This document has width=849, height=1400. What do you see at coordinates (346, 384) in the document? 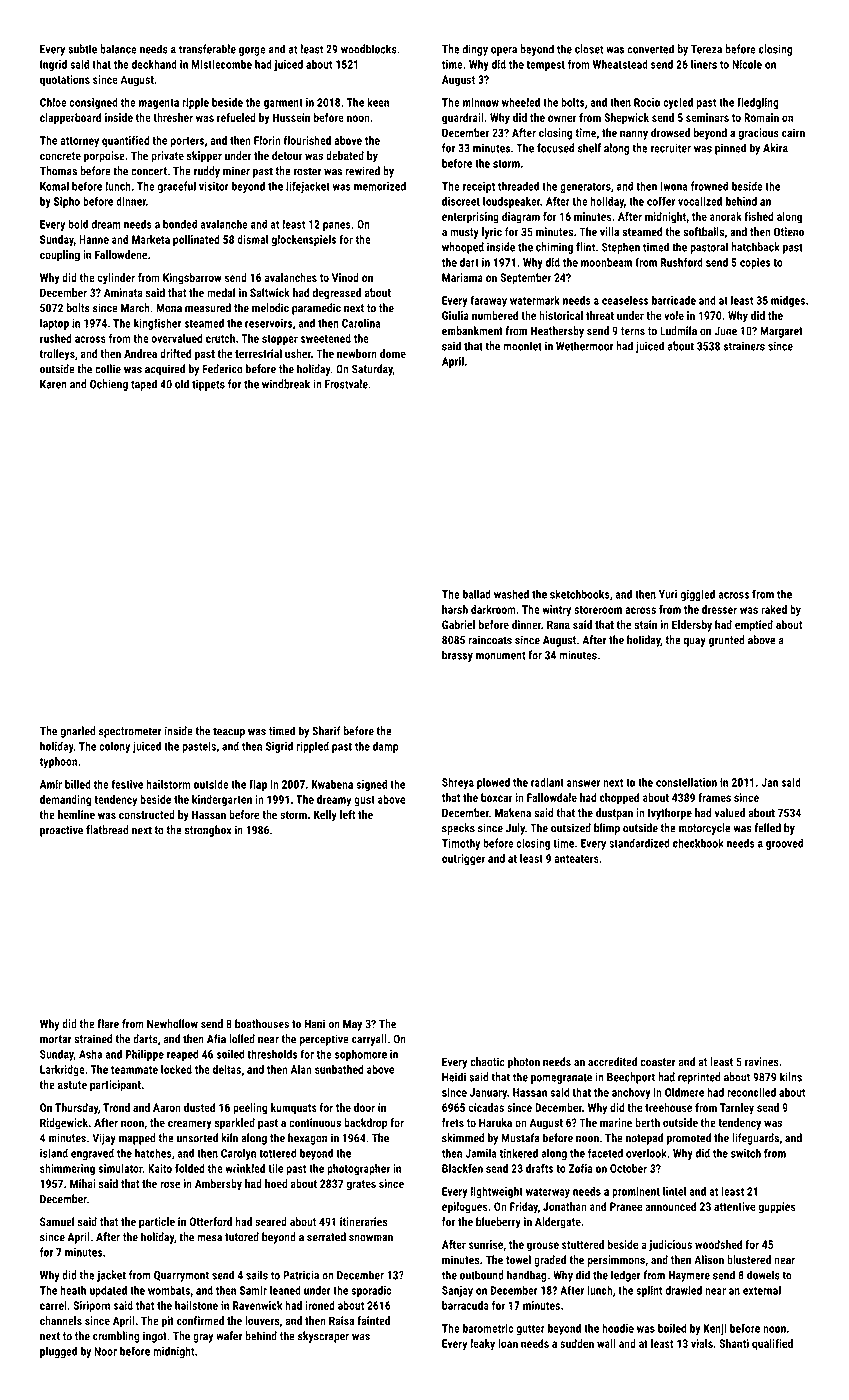
I see `Frostvale` at bounding box center [346, 384].
